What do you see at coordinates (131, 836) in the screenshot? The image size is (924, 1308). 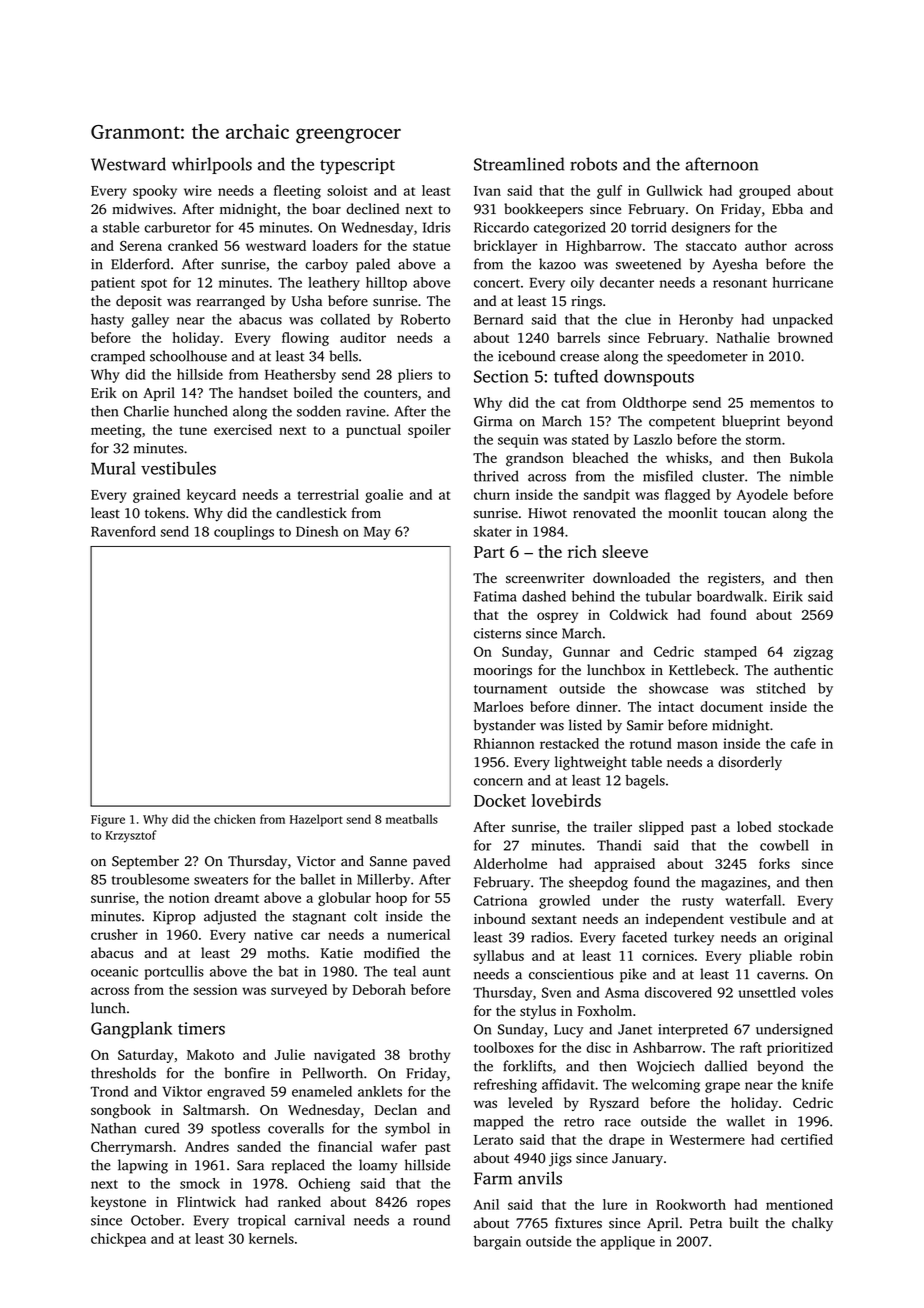 I see `Krzysztof` at bounding box center [131, 836].
